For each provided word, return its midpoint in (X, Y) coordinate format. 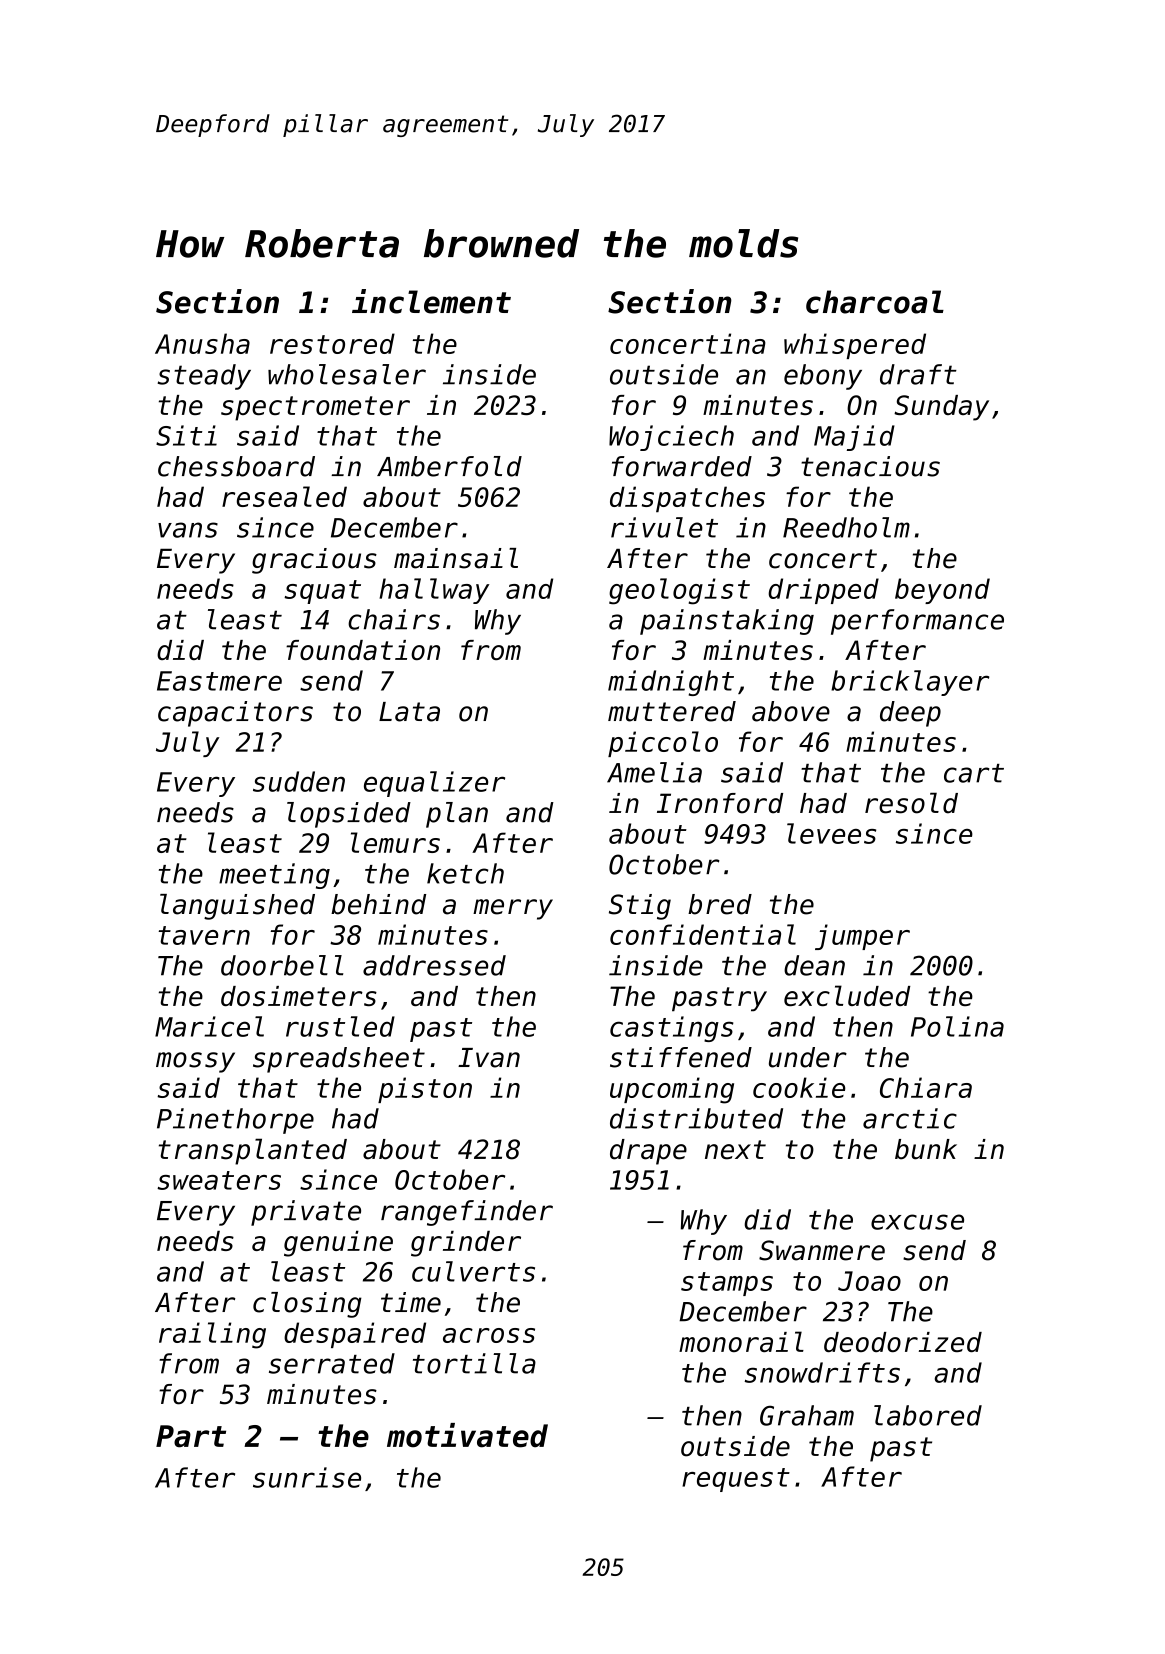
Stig (640, 907)
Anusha (202, 343)
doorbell (282, 965)
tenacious (870, 466)
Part (191, 1436)
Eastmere (219, 681)
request (736, 1480)
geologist (679, 591)
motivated (467, 1435)
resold (911, 803)
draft (918, 374)
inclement (431, 301)
